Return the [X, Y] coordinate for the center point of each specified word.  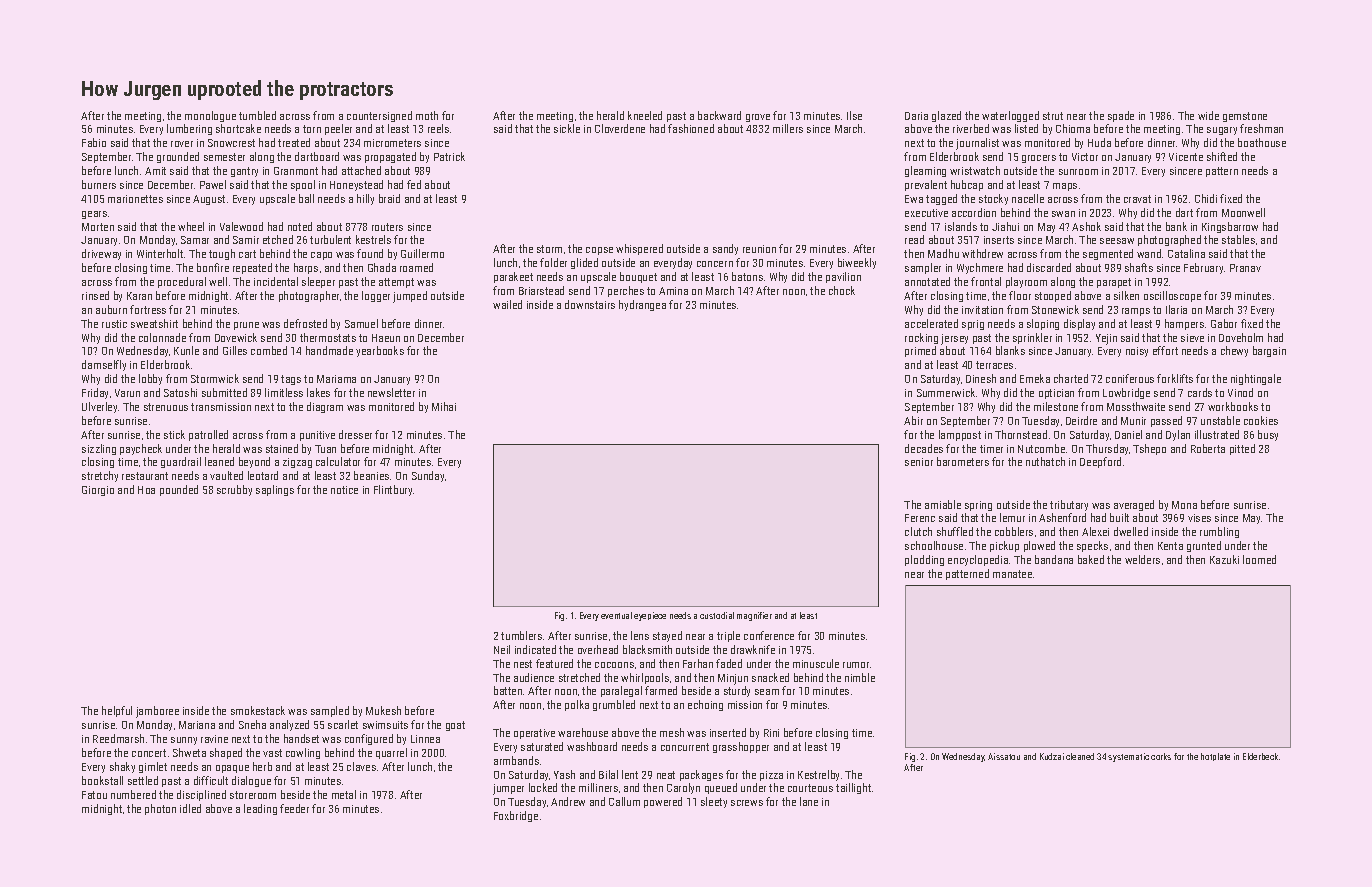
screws [747, 803]
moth [427, 115]
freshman [1261, 128]
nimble [860, 677]
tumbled [257, 115]
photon [160, 809]
